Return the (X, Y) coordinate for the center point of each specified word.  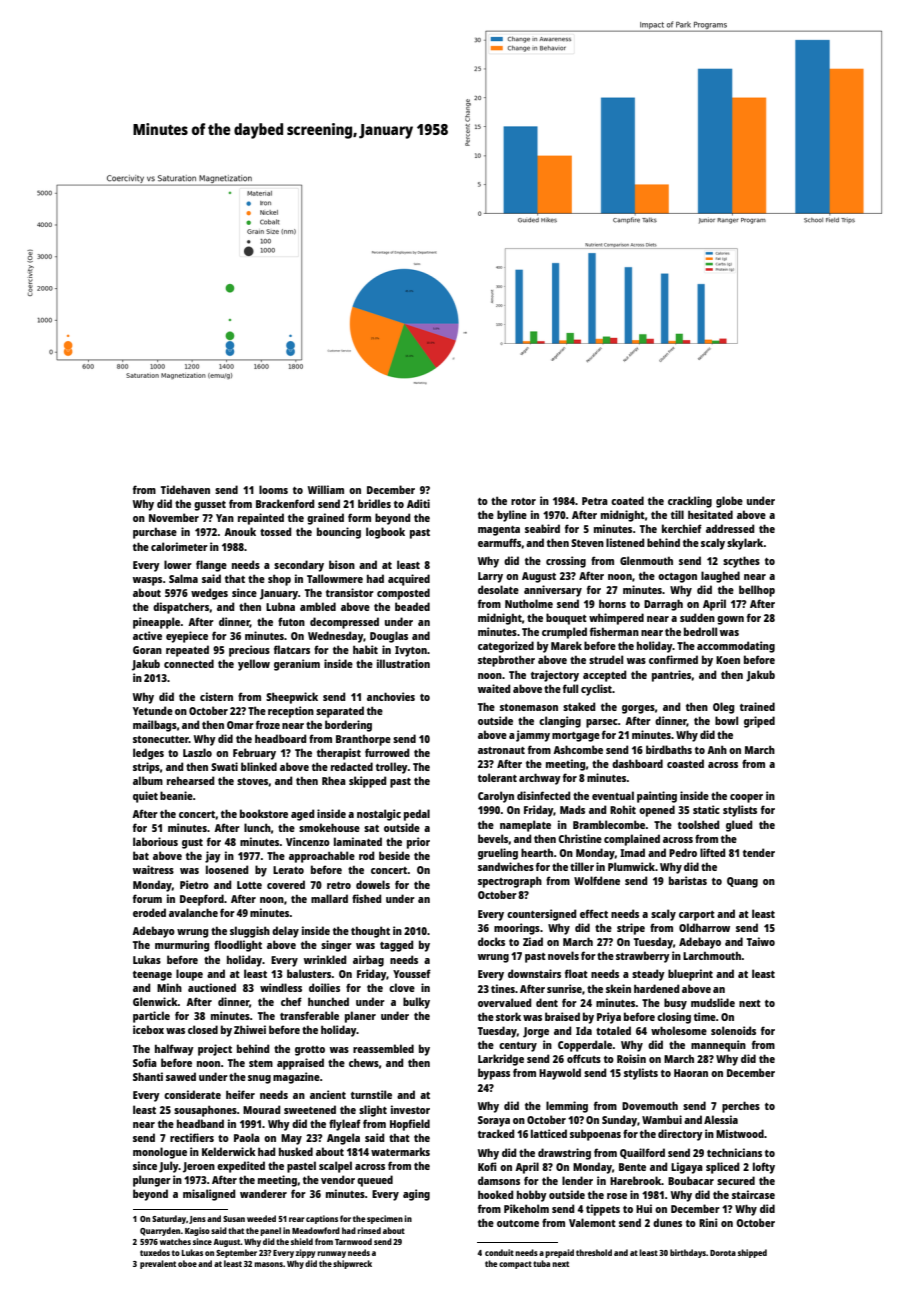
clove (402, 987)
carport (697, 916)
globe (729, 502)
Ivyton (411, 651)
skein (618, 988)
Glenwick (155, 1001)
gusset (210, 506)
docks (491, 941)
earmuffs (499, 542)
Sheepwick (292, 698)
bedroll (700, 631)
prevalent (158, 1264)
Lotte (249, 885)
